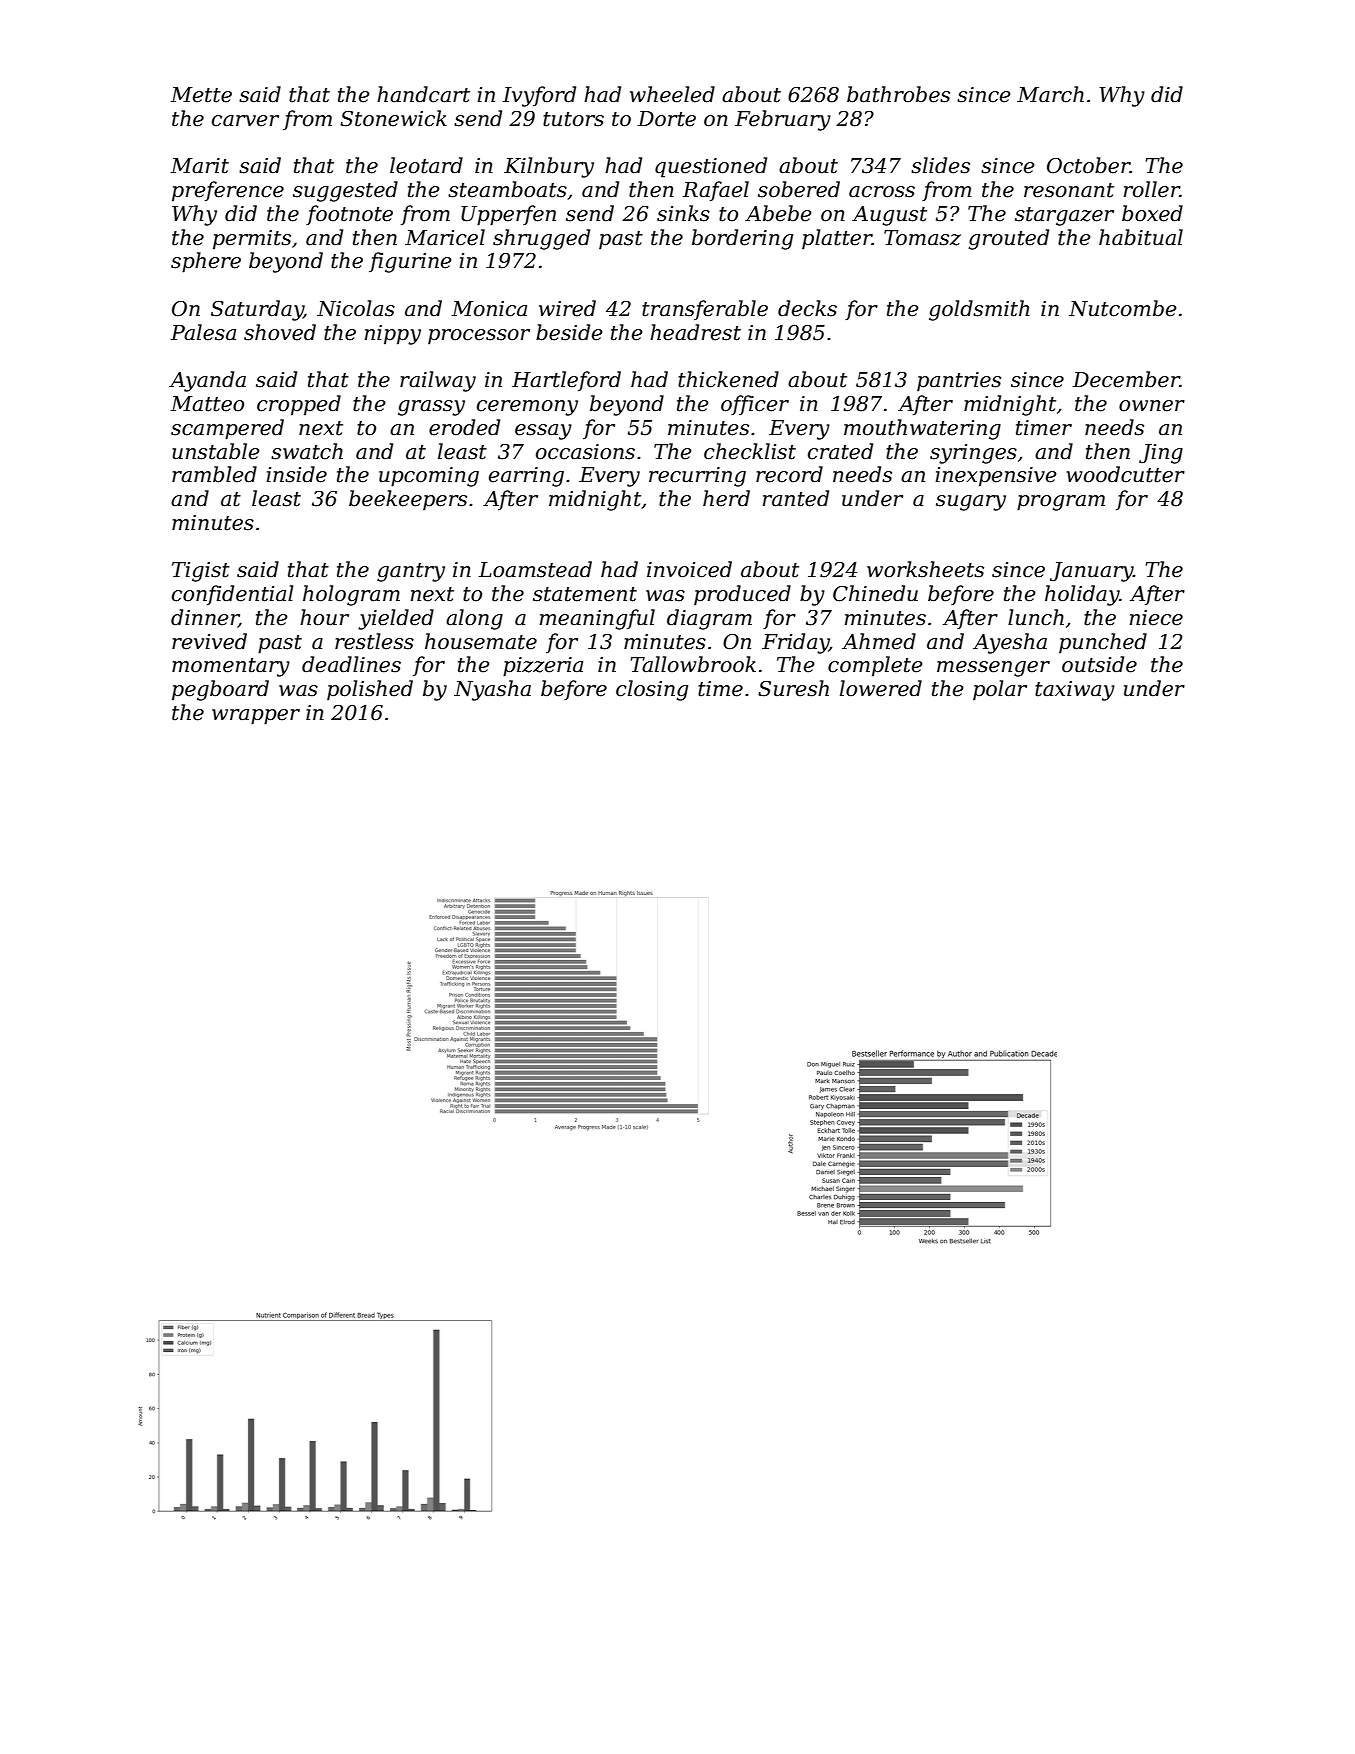  Describe the element at coordinates (351, 664) in the screenshot. I see `deadlines` at that location.
